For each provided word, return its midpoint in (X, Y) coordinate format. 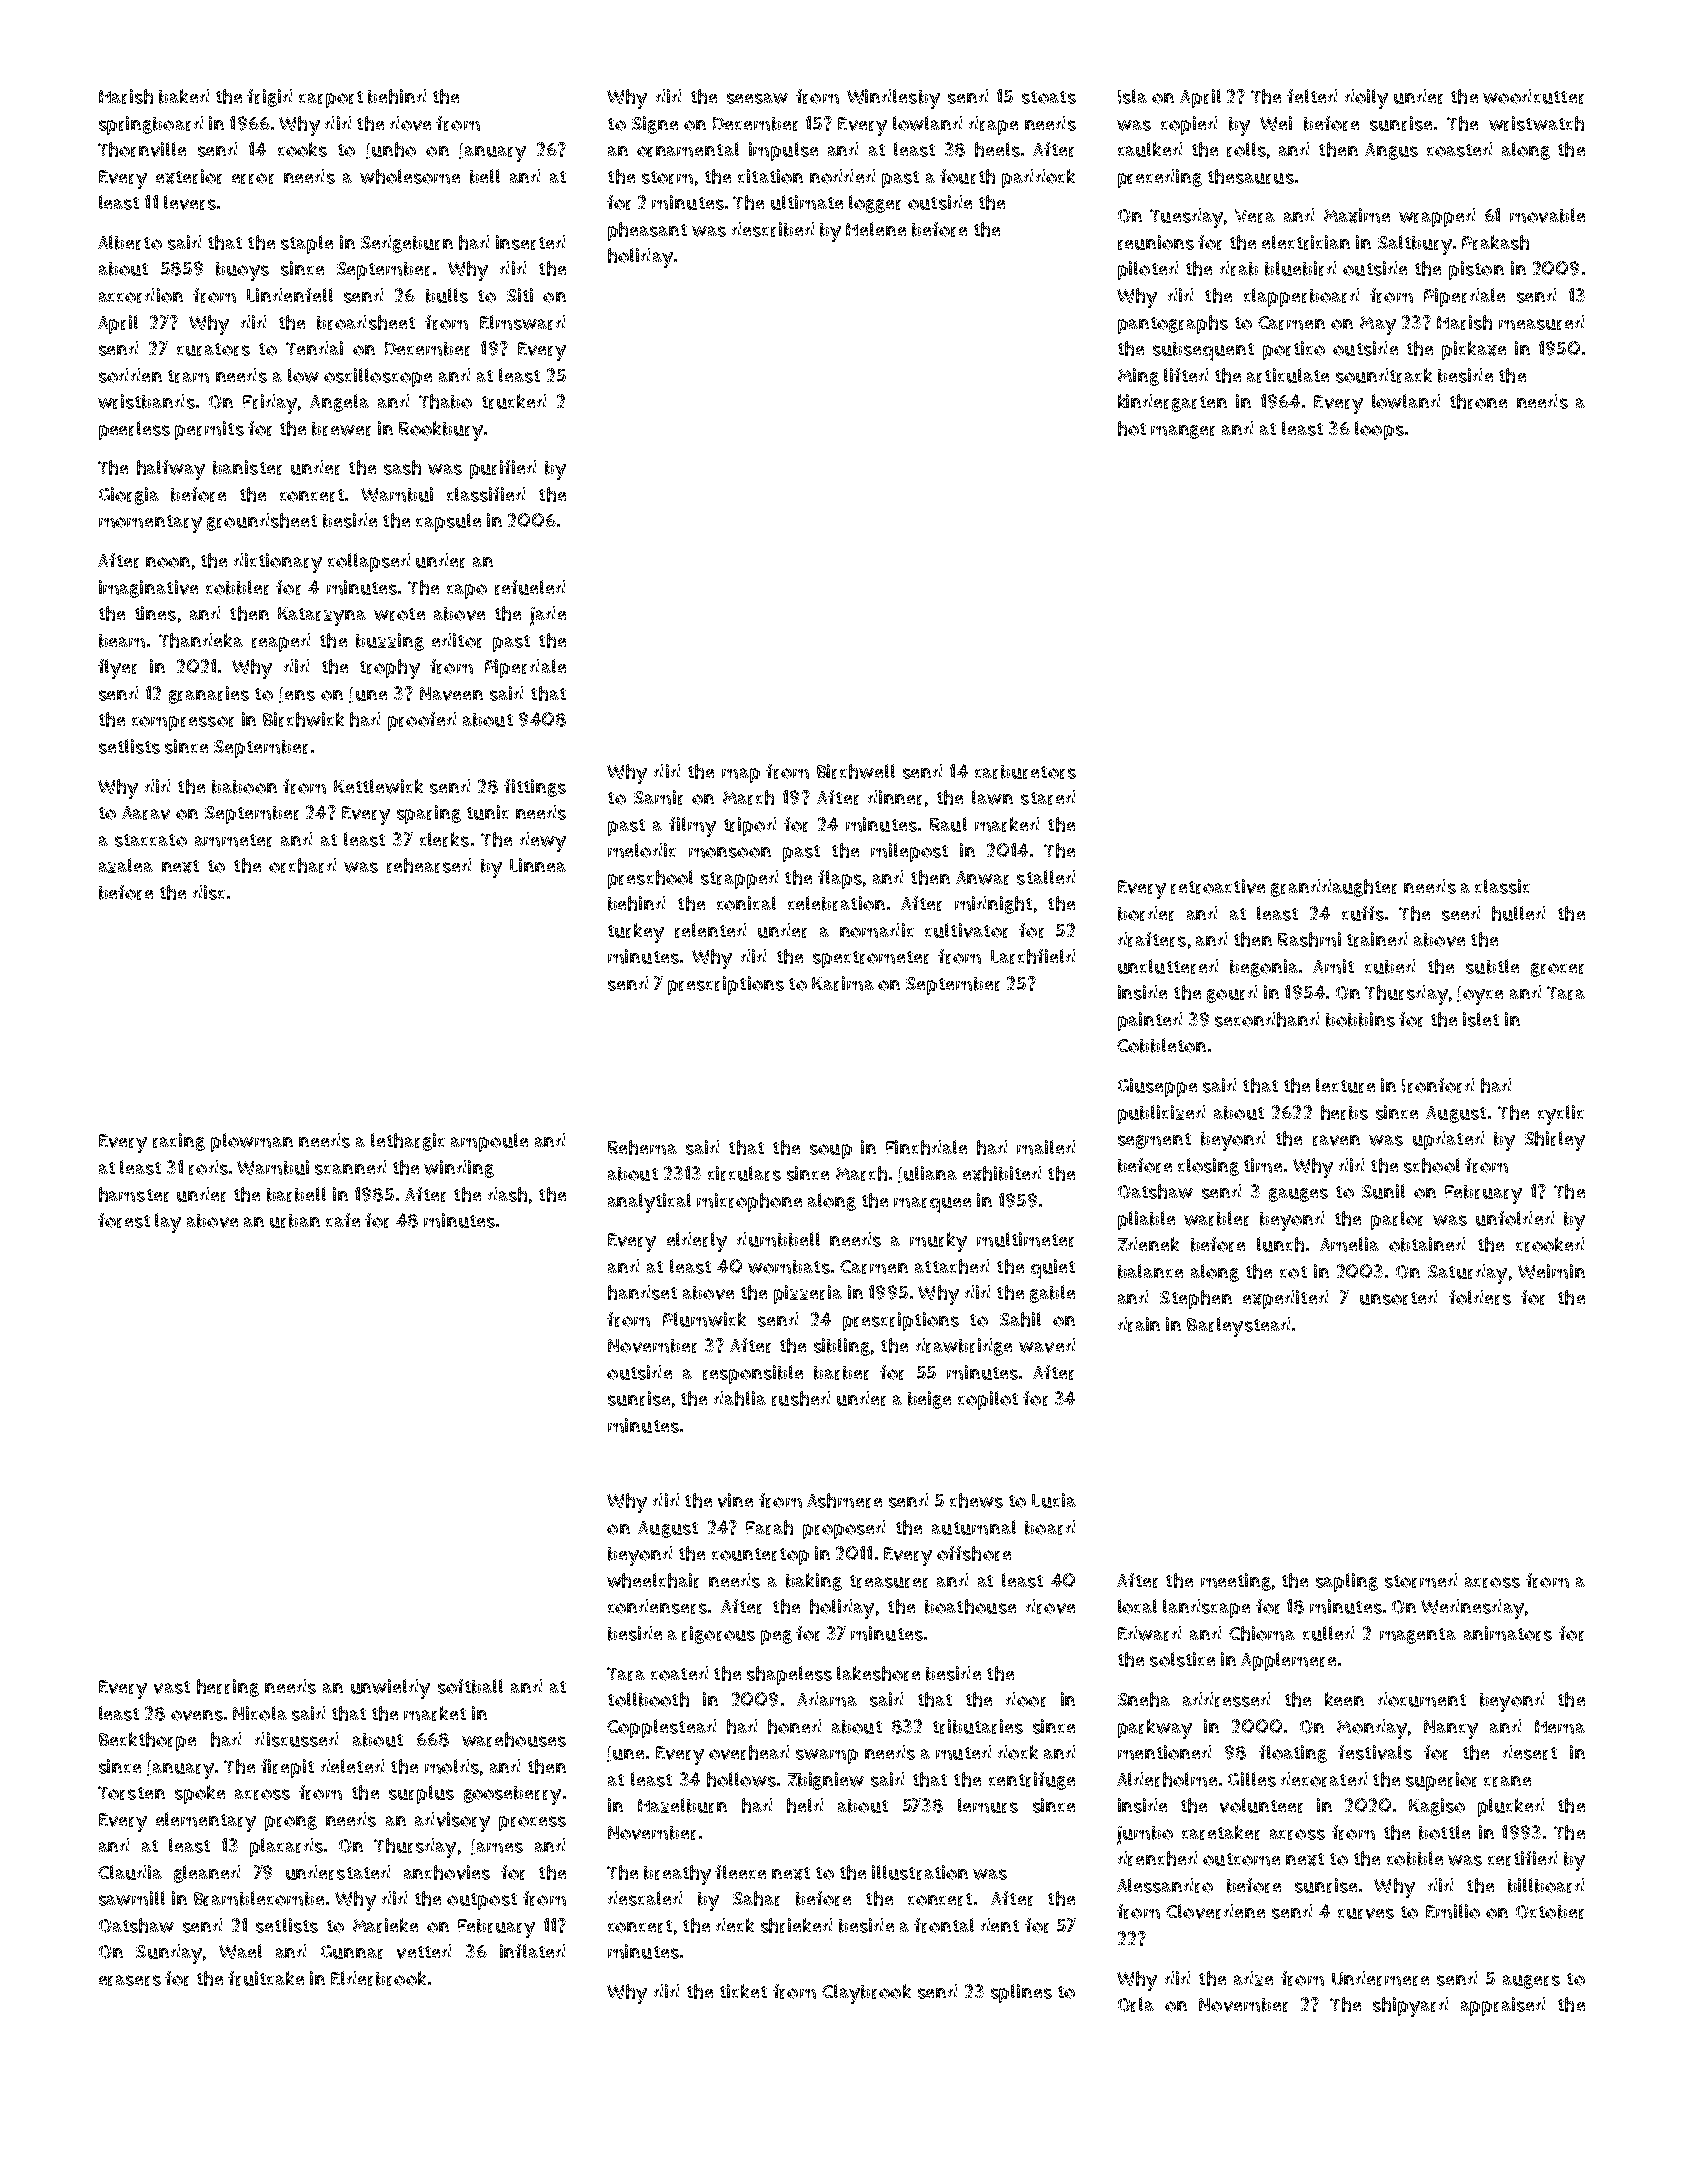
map (741, 775)
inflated (532, 1951)
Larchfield (1033, 956)
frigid (269, 98)
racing (179, 1142)
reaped (281, 642)
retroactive (1218, 886)
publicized (1161, 1114)
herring (228, 1688)
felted (1312, 96)
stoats (1049, 97)
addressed (1226, 1699)
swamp (827, 1756)
